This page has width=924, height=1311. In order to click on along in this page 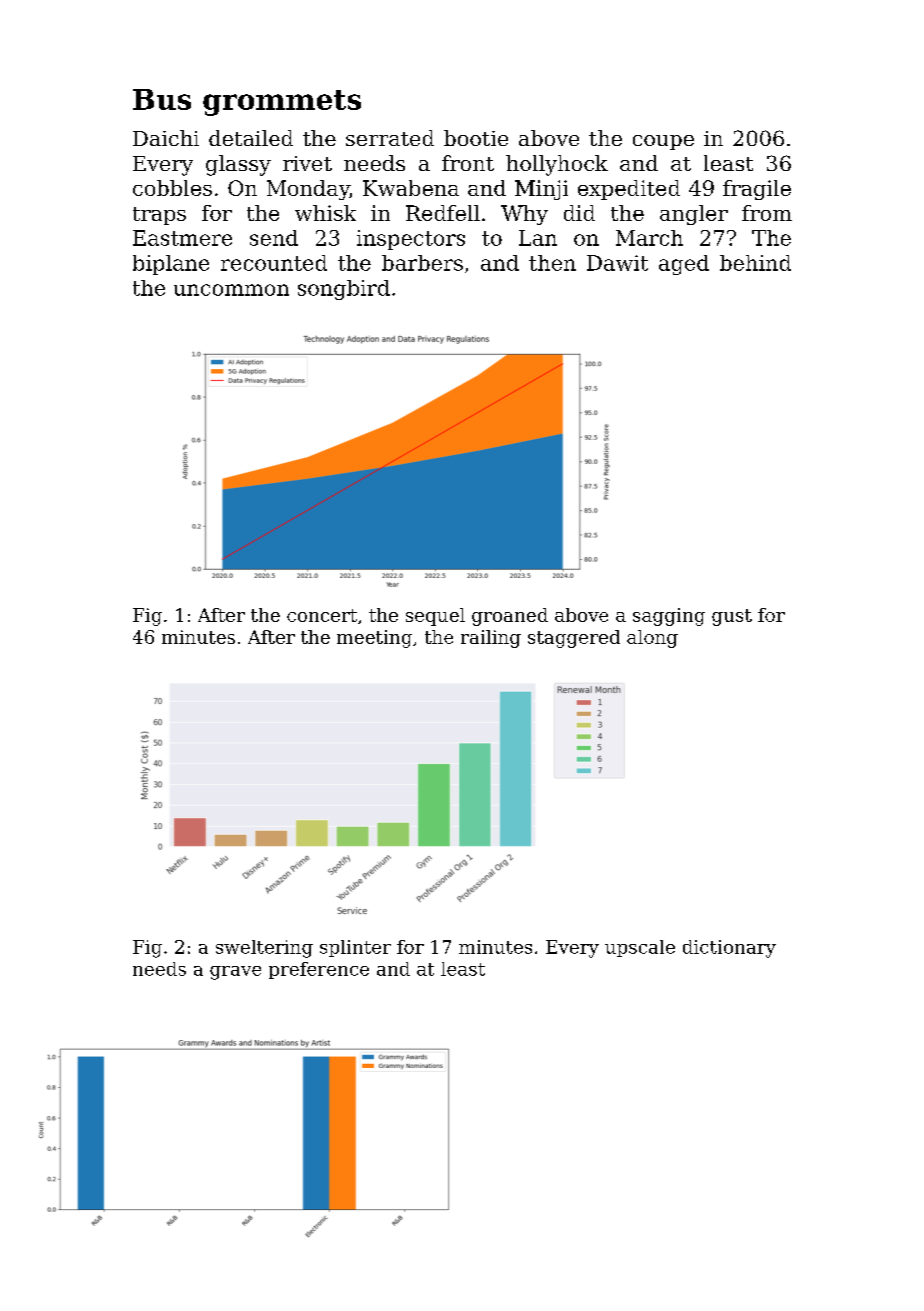, I will do `click(652, 639)`.
